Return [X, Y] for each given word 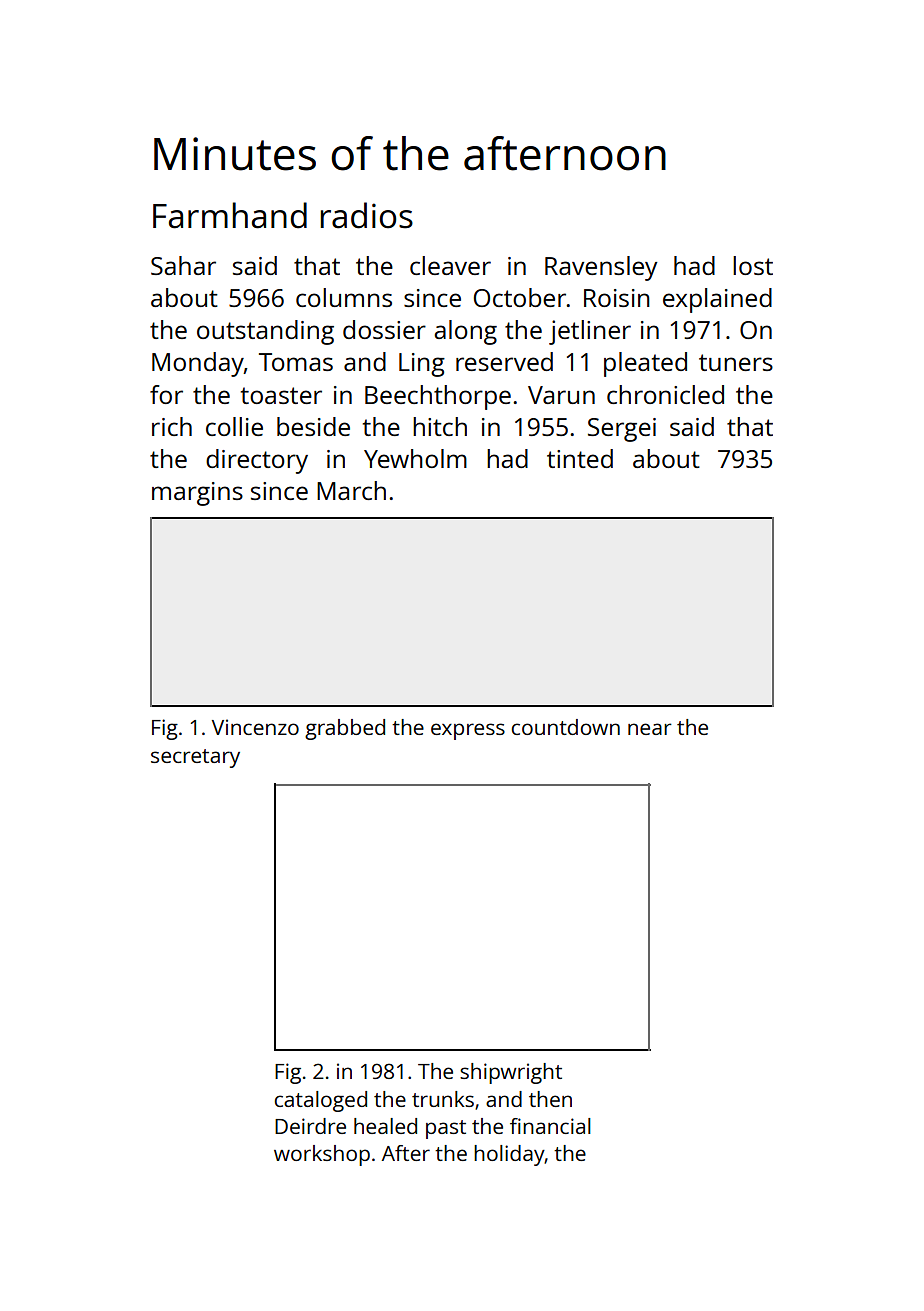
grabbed [345, 729]
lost [753, 265]
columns [344, 297]
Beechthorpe [438, 397]
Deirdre [310, 1126]
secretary [195, 758]
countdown [566, 727]
